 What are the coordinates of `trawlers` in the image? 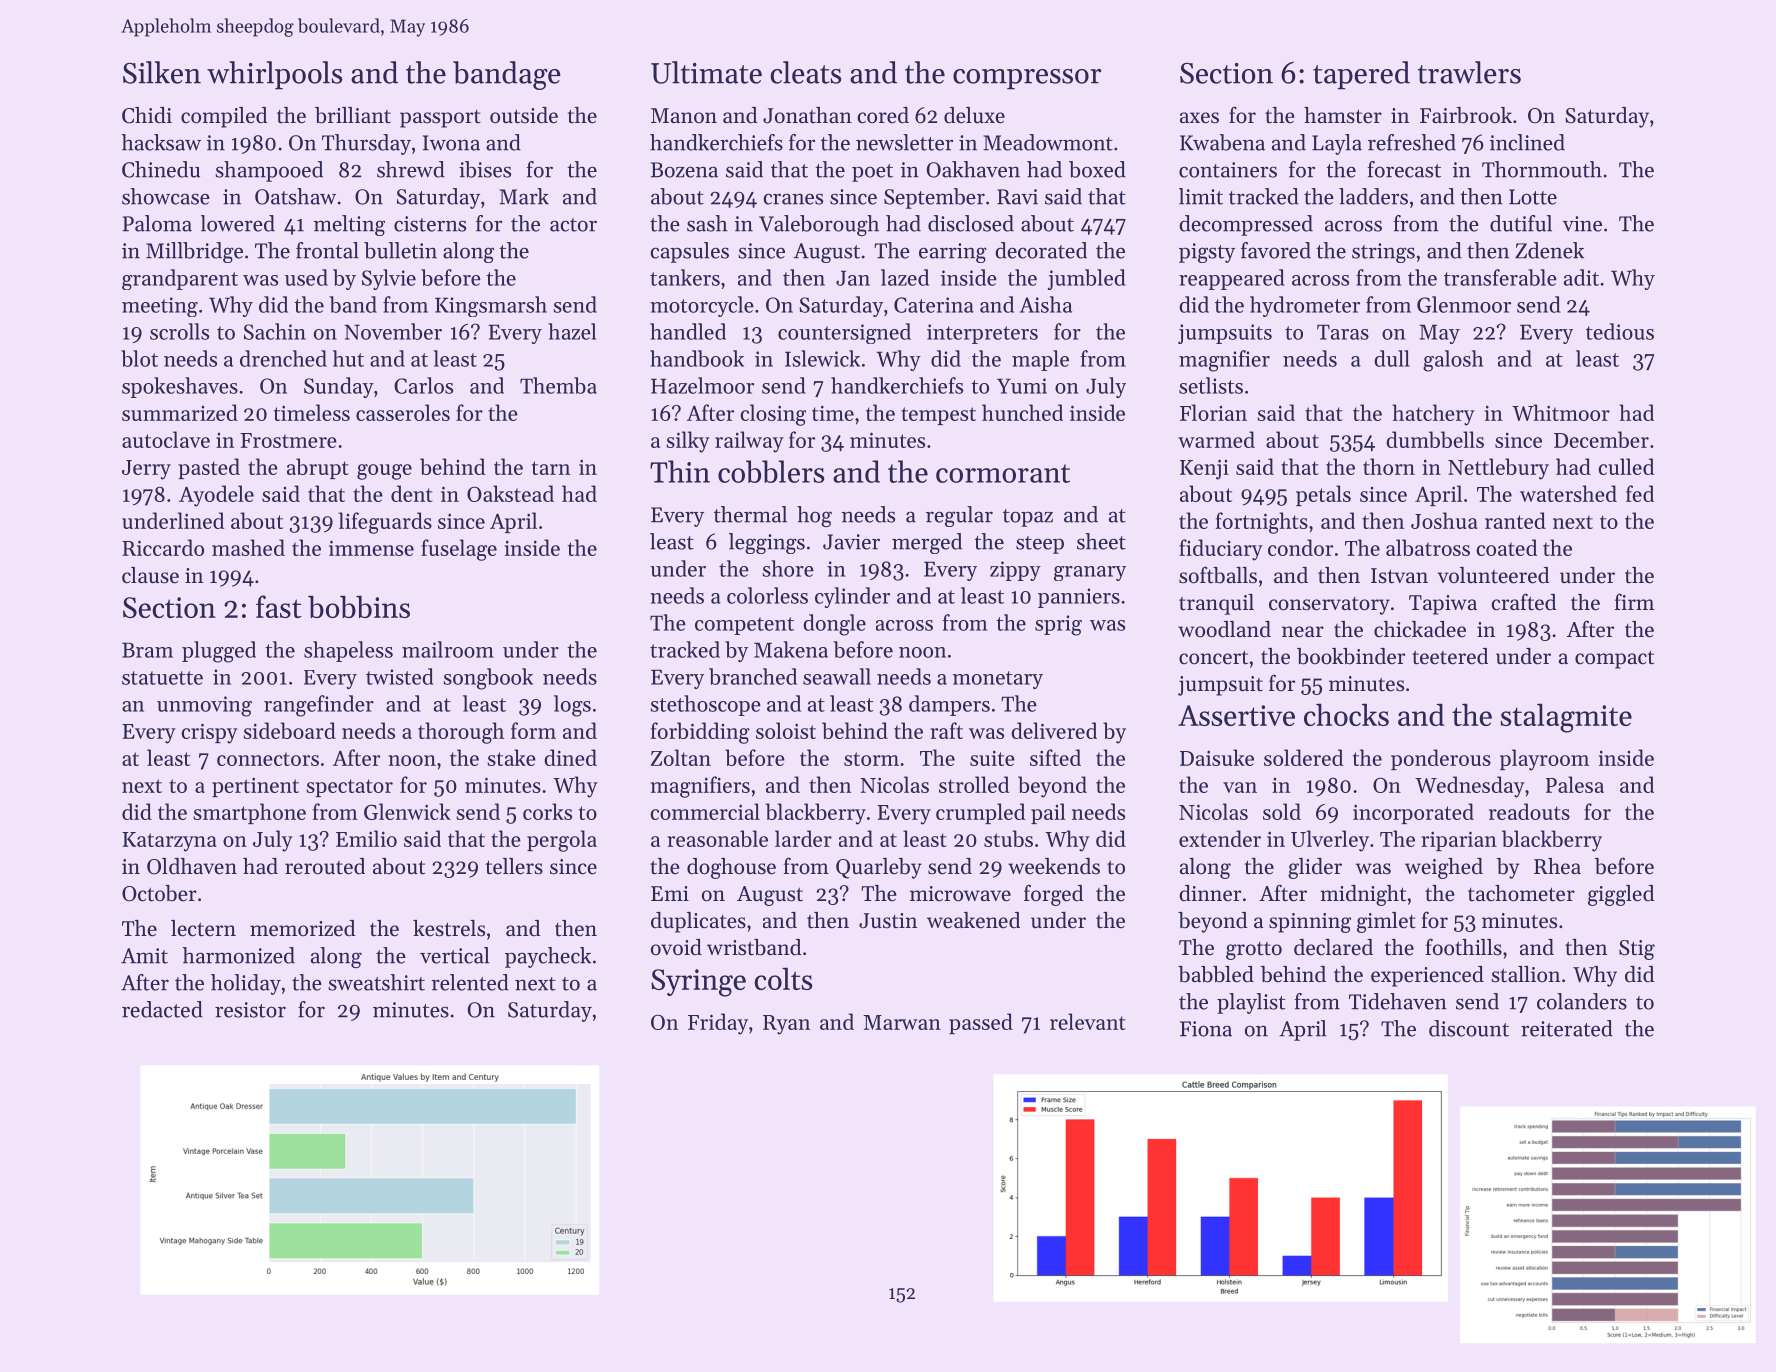 It's located at (1469, 72).
